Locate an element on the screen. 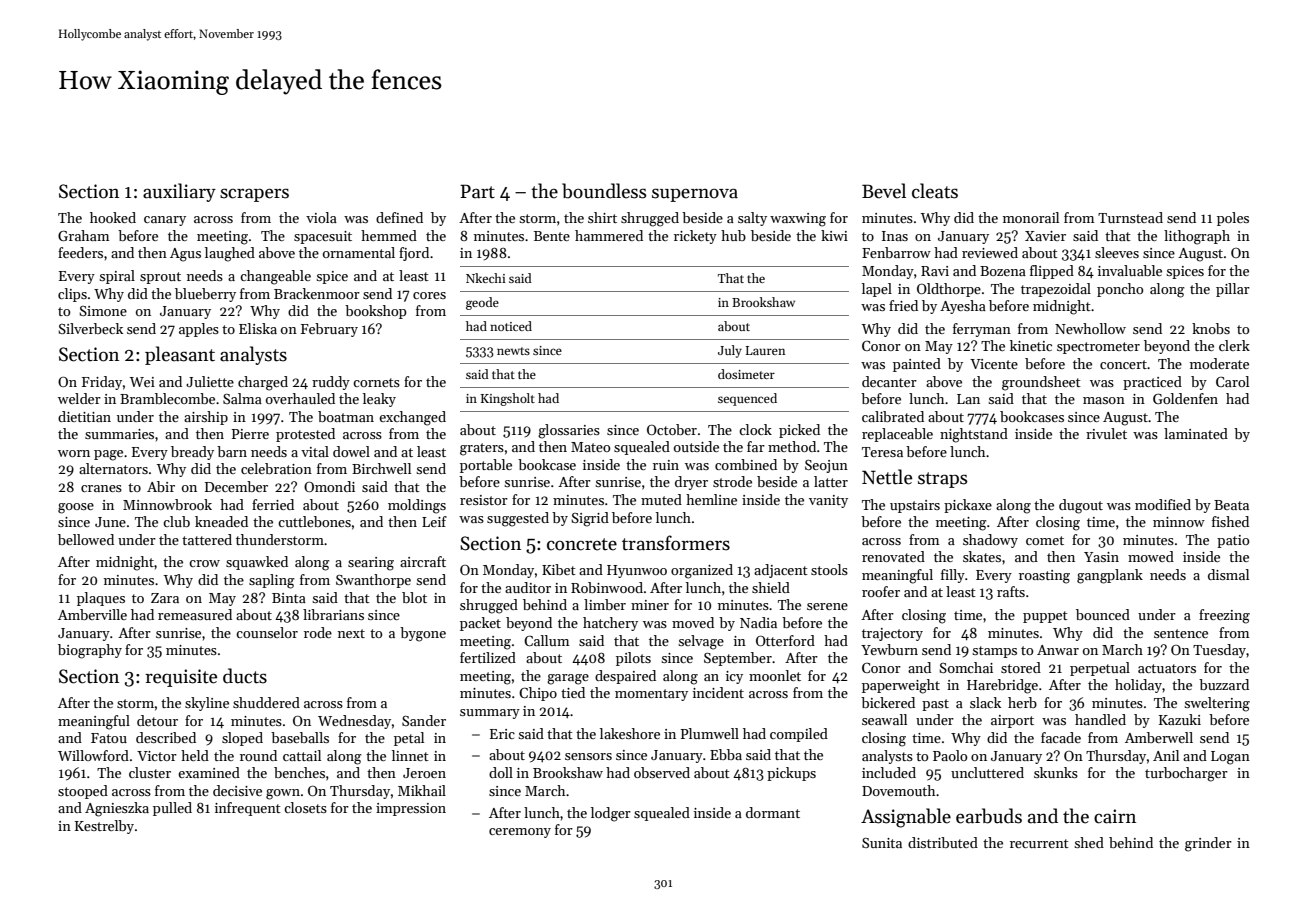  cleats is located at coordinates (935, 191).
